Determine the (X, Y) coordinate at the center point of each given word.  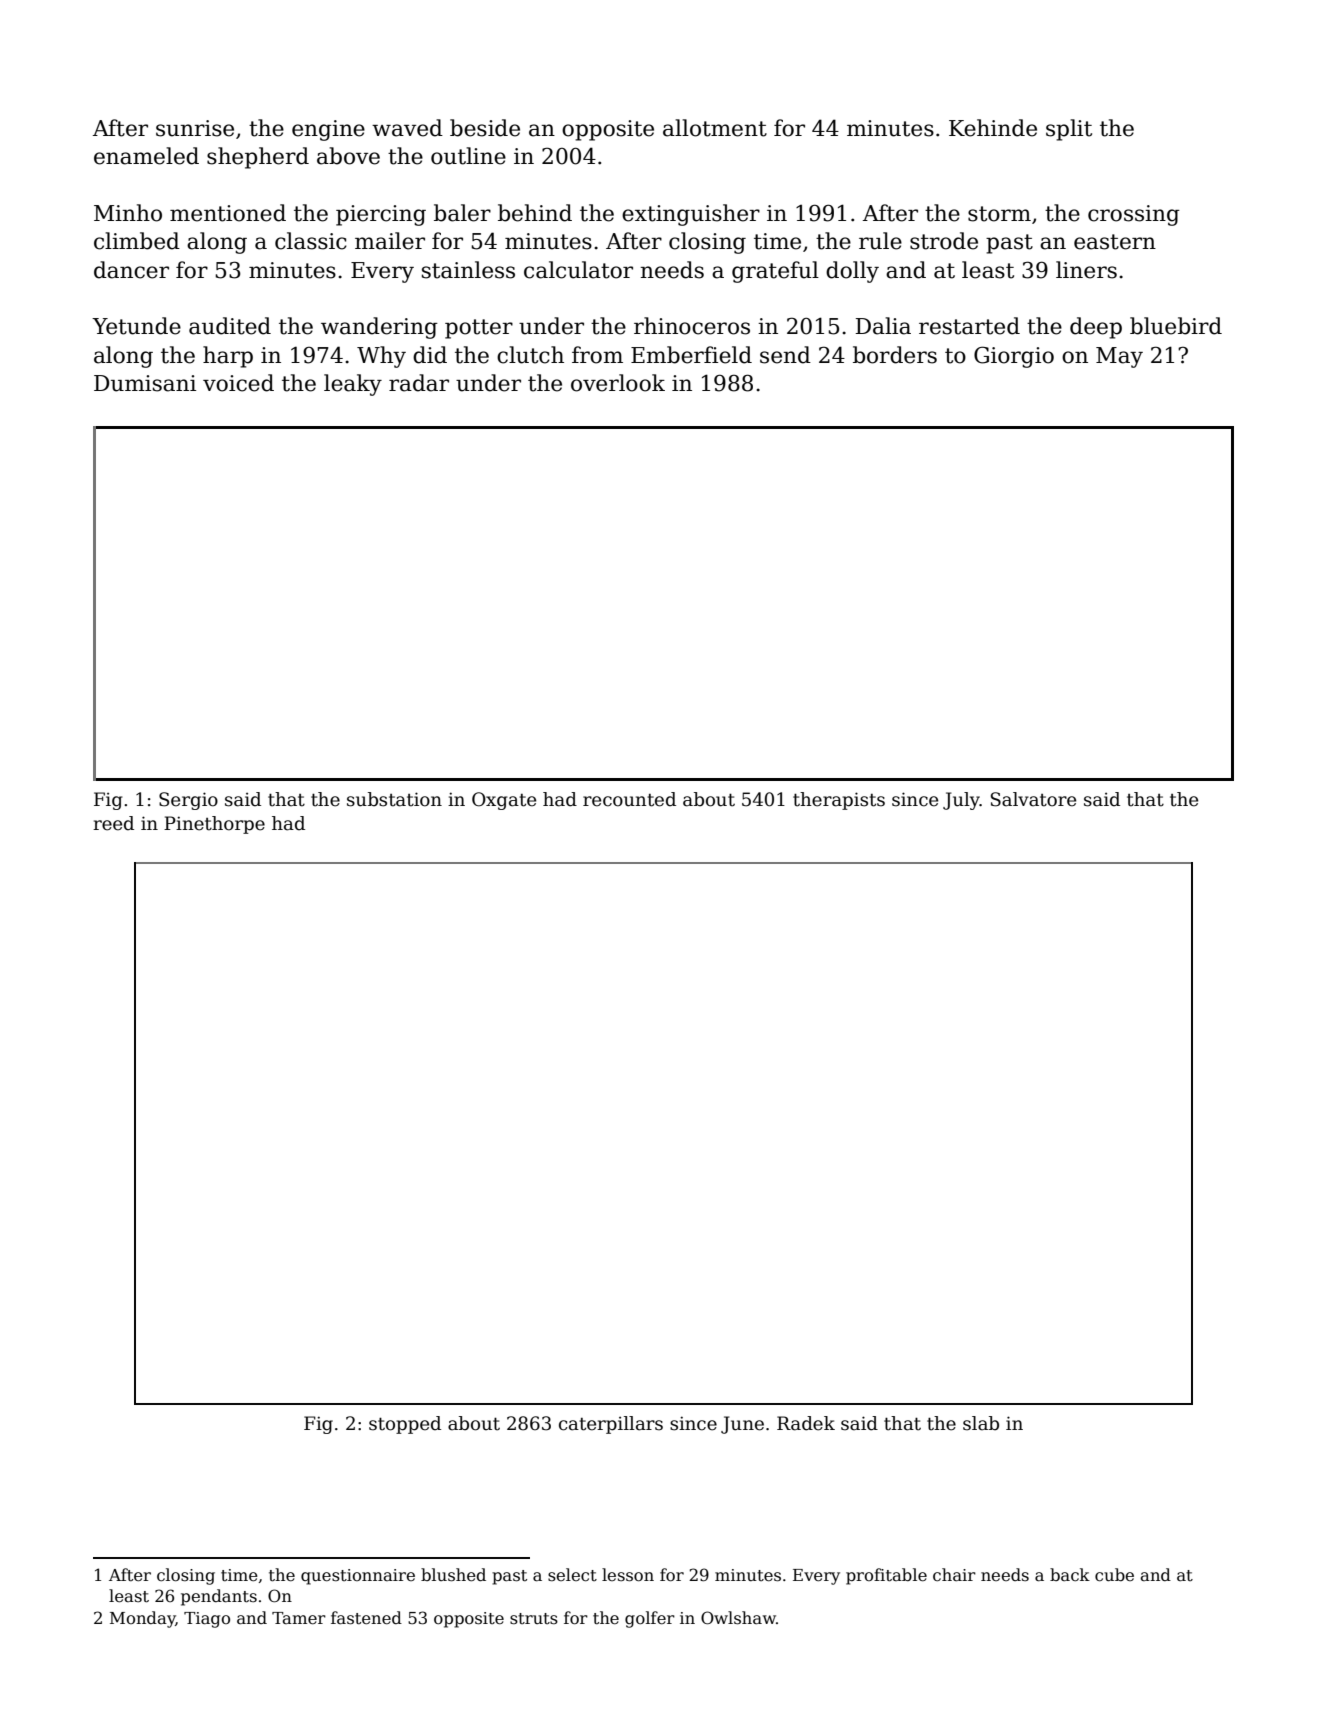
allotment (715, 128)
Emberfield (691, 355)
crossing (1134, 215)
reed (113, 823)
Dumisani (145, 383)
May (1119, 357)
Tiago (207, 1620)
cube (1114, 1575)
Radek (806, 1423)
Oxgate (504, 801)
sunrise (195, 128)
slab (981, 1423)
